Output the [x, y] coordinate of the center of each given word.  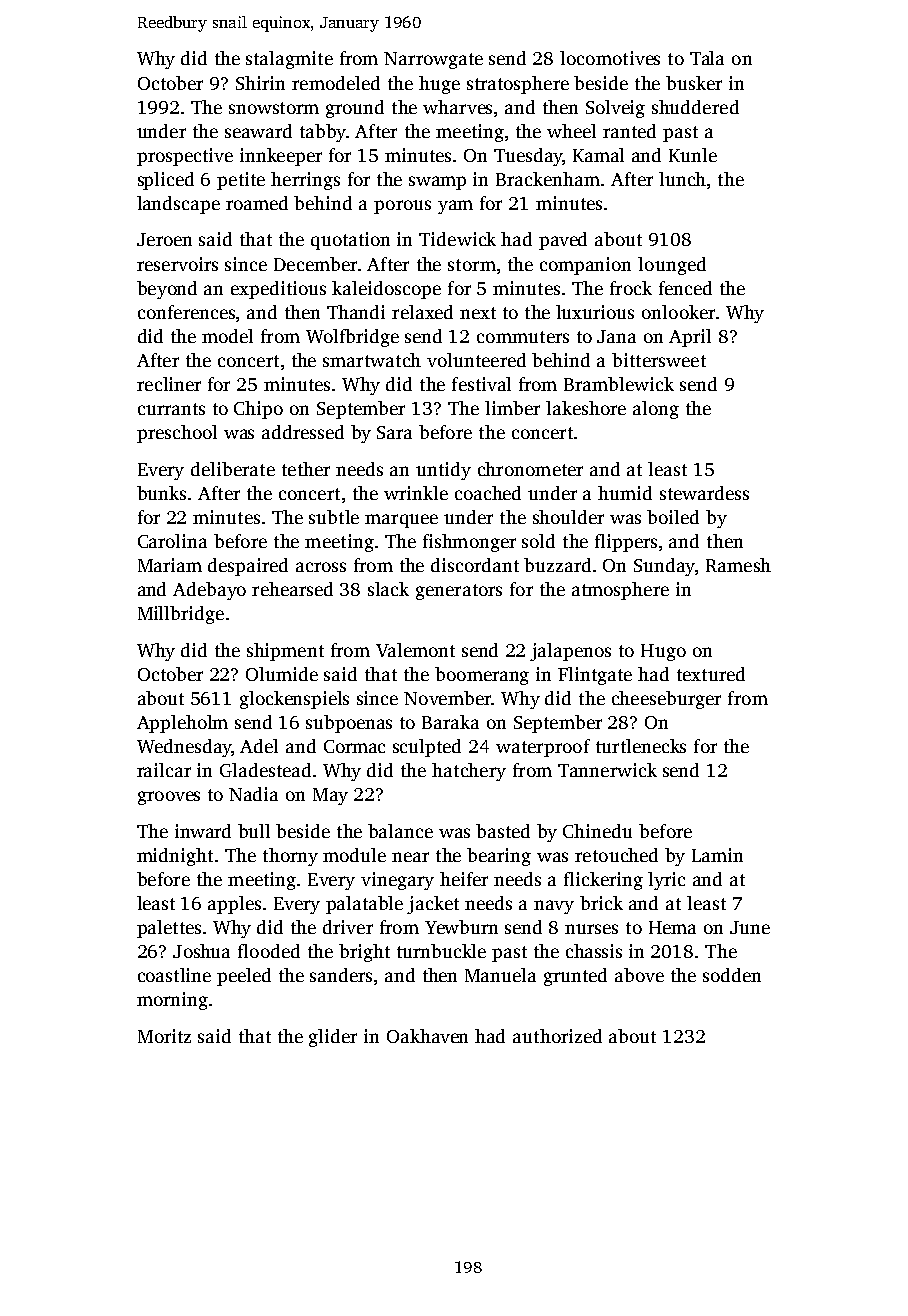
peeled [244, 977]
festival [481, 384]
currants [171, 409]
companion [585, 266]
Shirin [260, 83]
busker [694, 83]
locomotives [610, 58]
